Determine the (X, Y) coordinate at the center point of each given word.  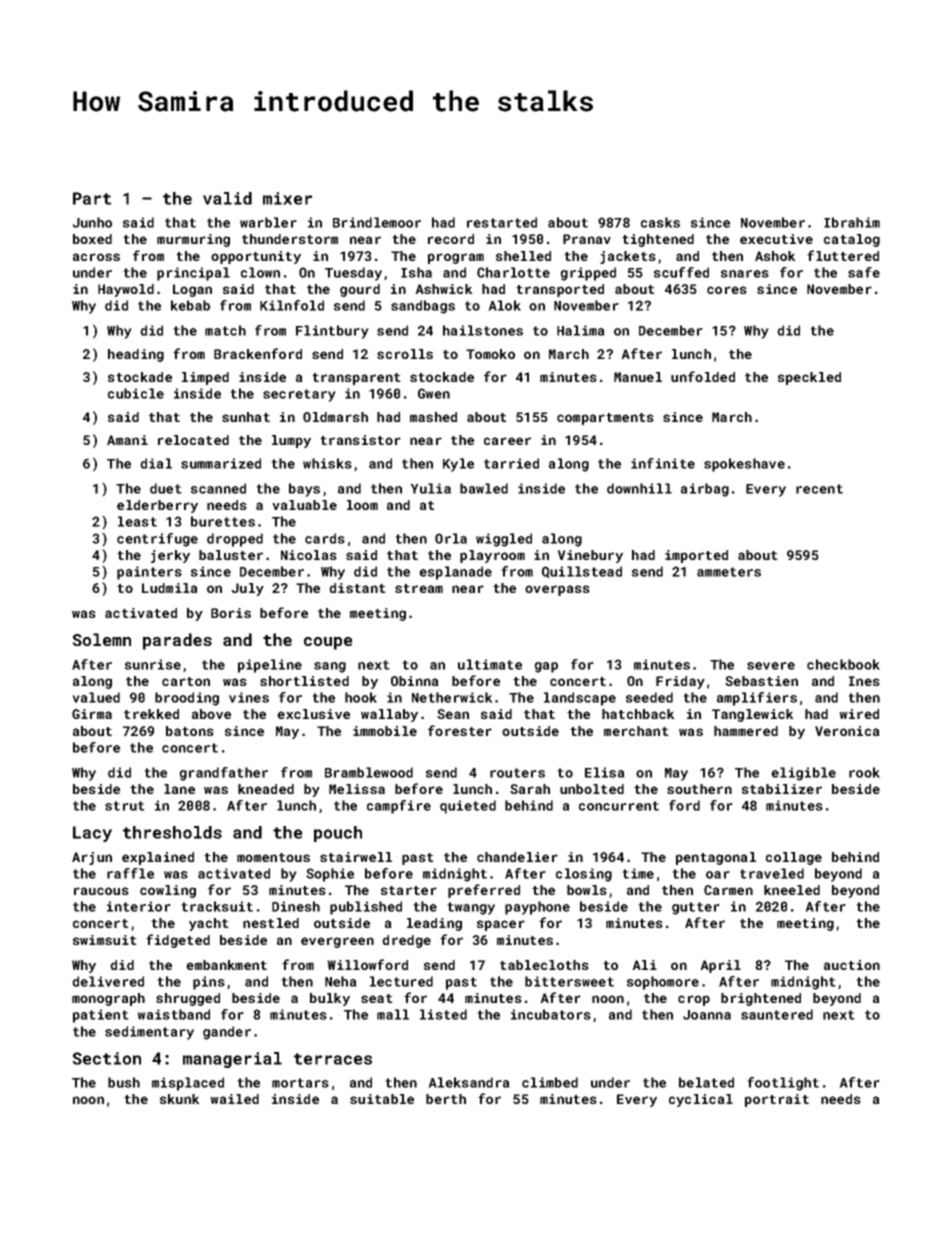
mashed (433, 417)
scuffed (681, 272)
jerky (170, 556)
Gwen (434, 393)
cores (727, 290)
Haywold (126, 290)
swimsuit (105, 940)
